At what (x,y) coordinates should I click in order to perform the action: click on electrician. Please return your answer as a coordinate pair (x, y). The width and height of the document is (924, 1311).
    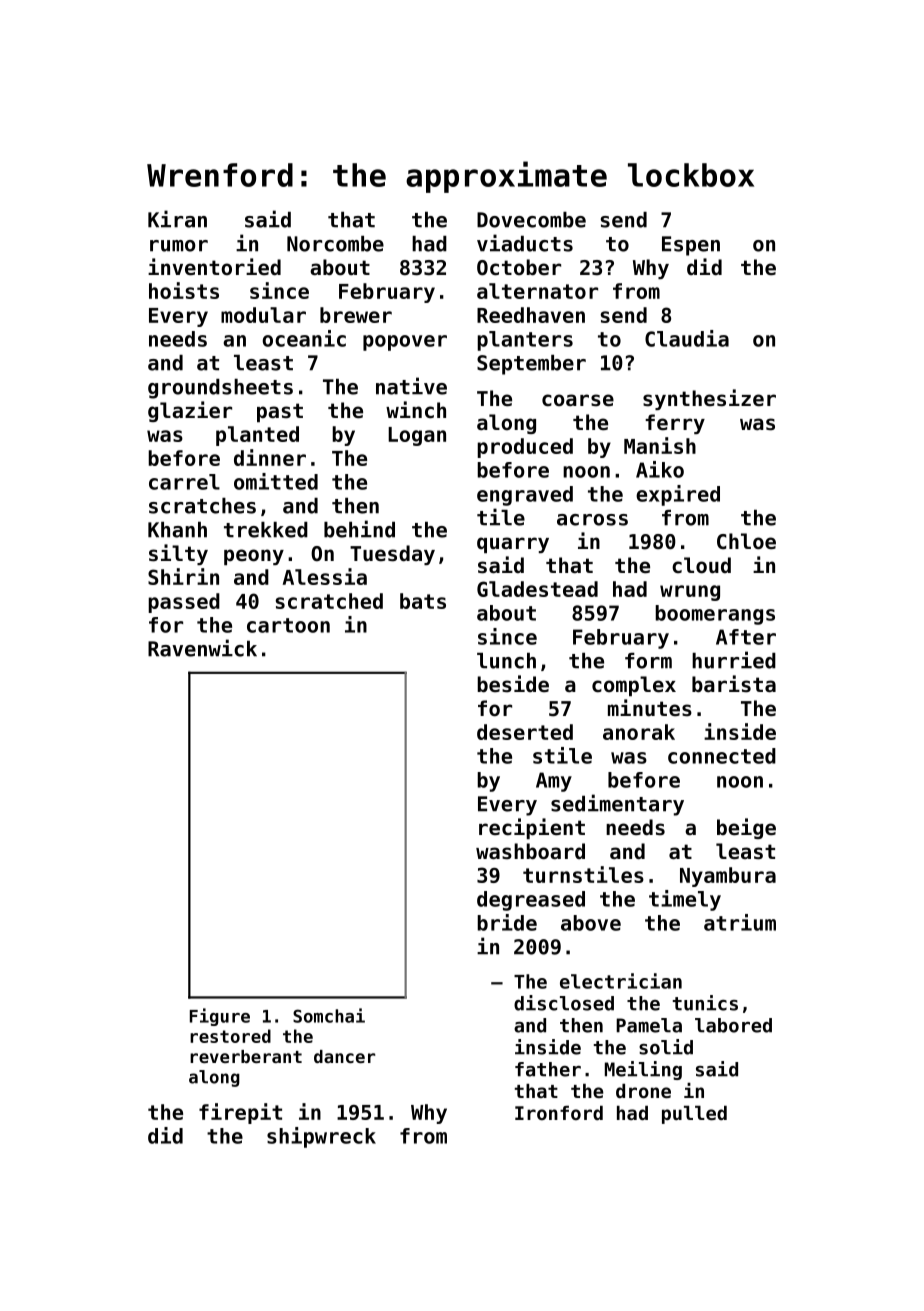
    Looking at the image, I should click on (621, 981).
